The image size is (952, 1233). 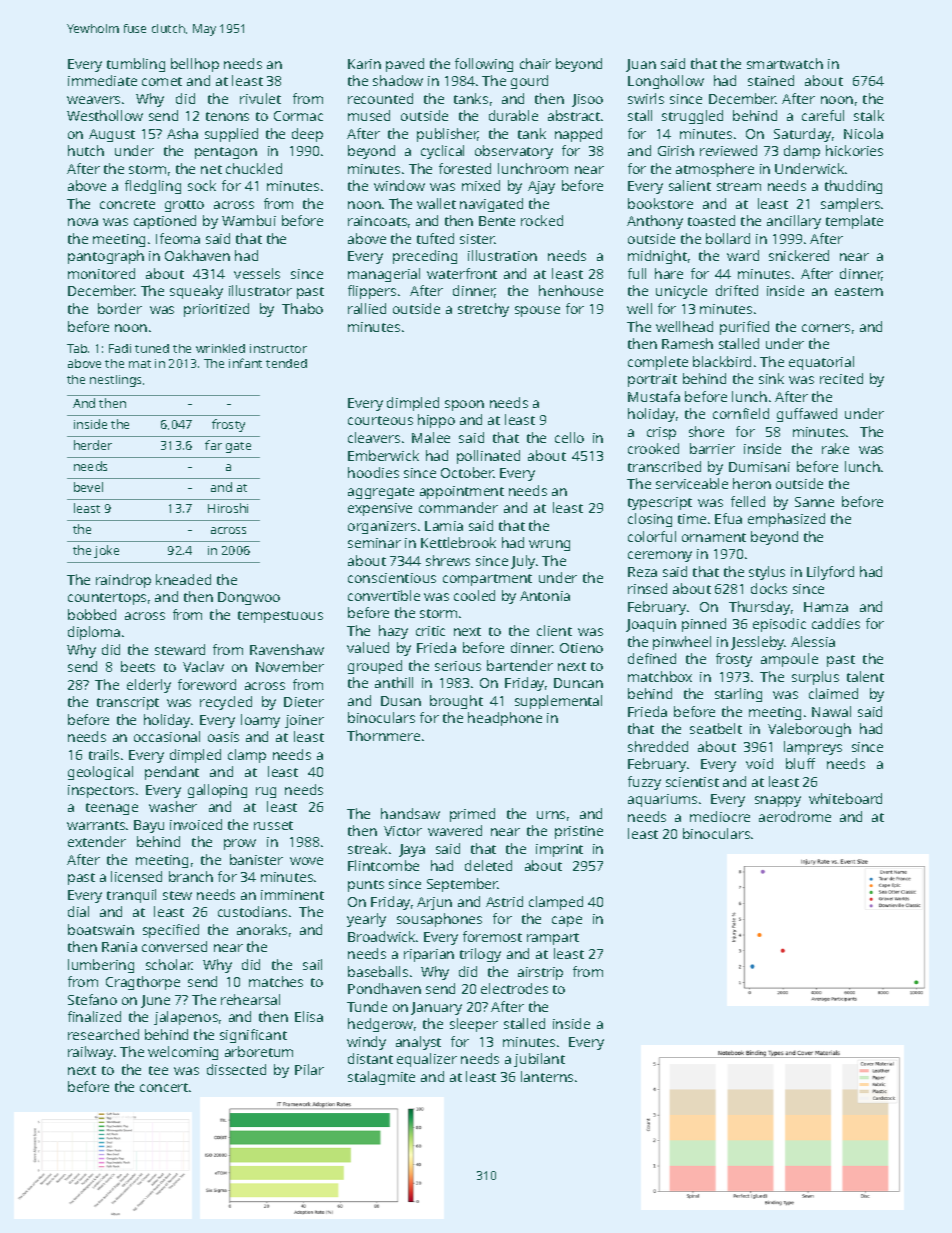 I want to click on beets, so click(x=138, y=666).
